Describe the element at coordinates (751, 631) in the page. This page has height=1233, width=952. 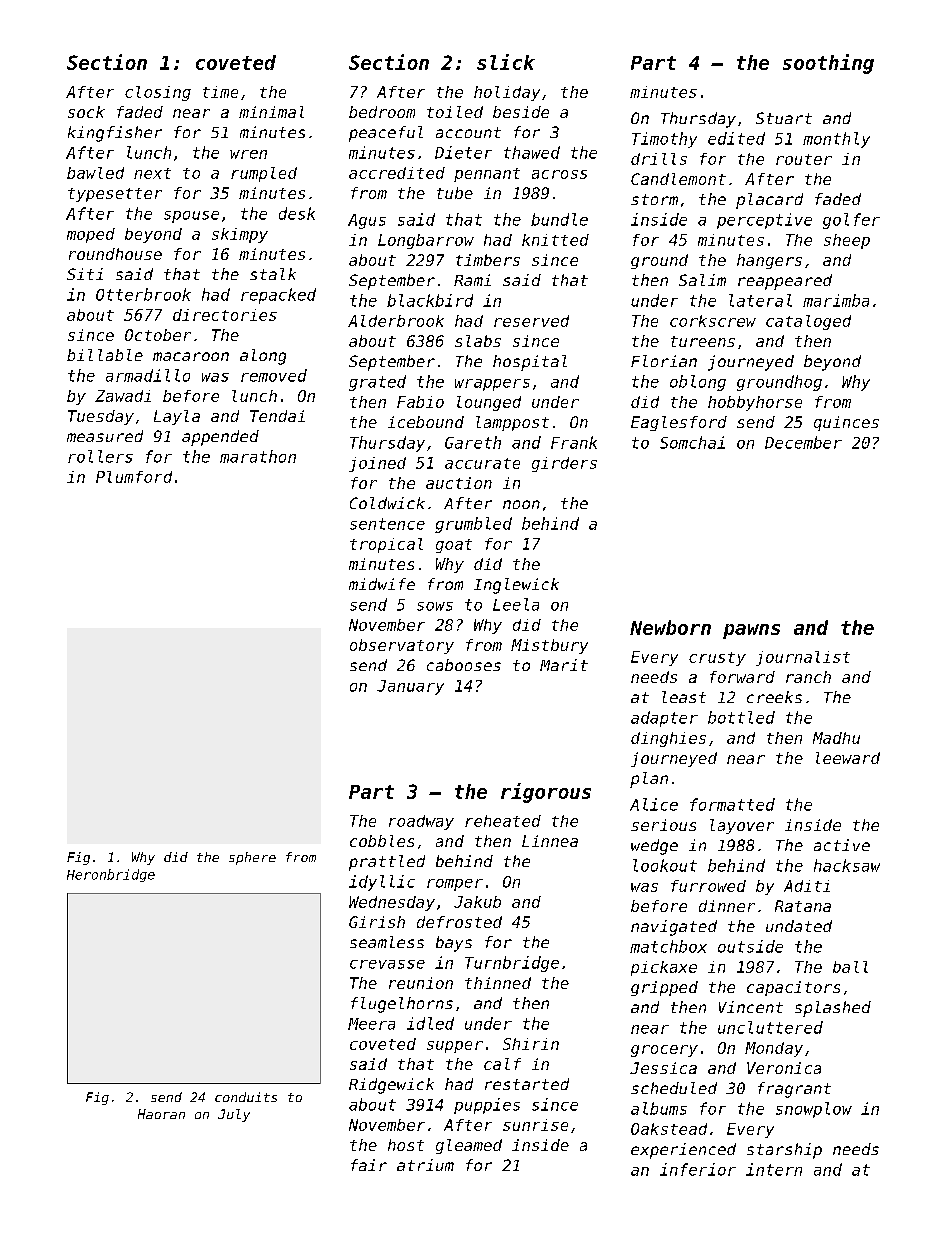
I see `pawns` at that location.
